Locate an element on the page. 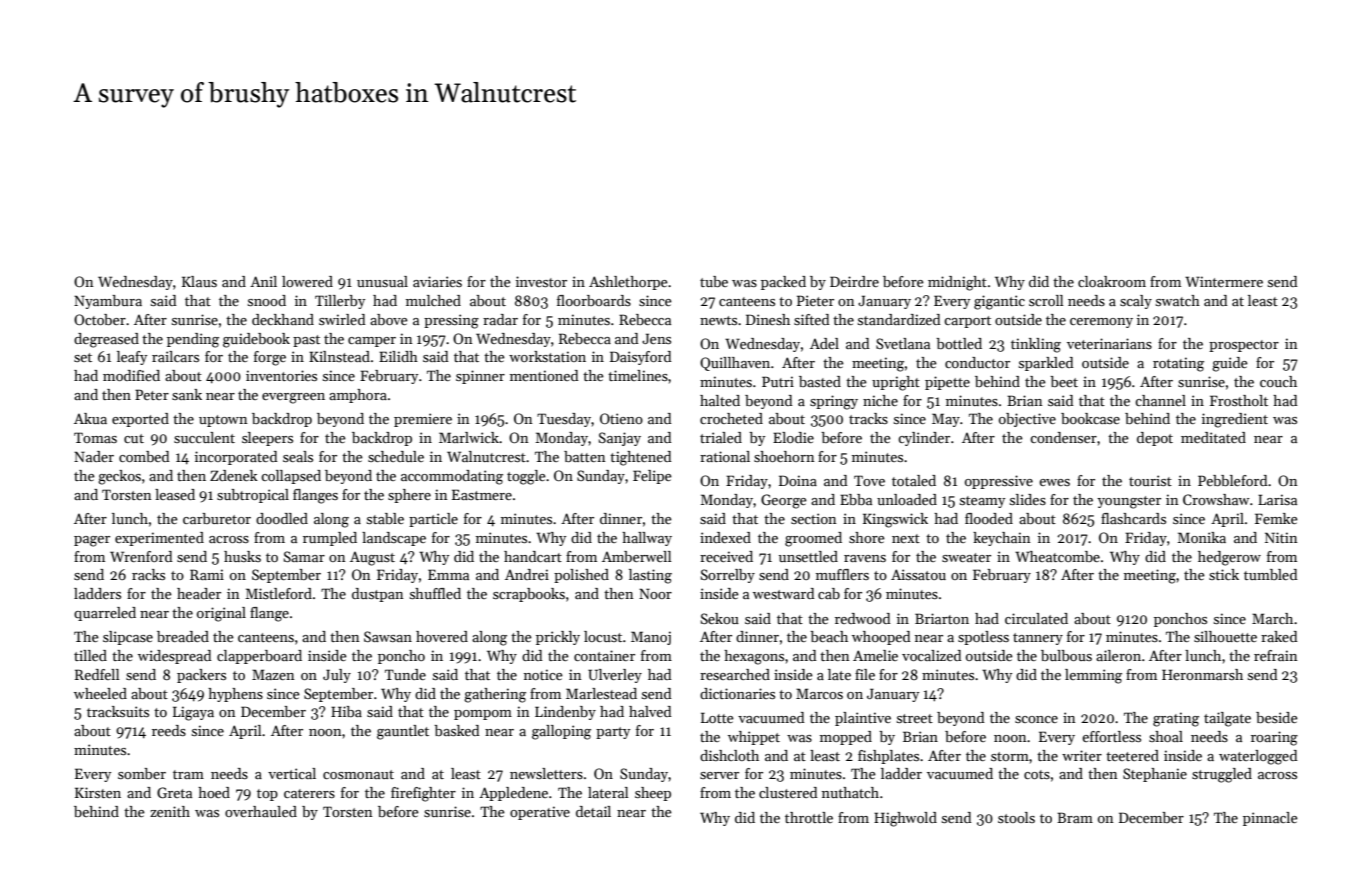 The height and width of the image is (887, 1372). degreased is located at coordinates (106, 340).
